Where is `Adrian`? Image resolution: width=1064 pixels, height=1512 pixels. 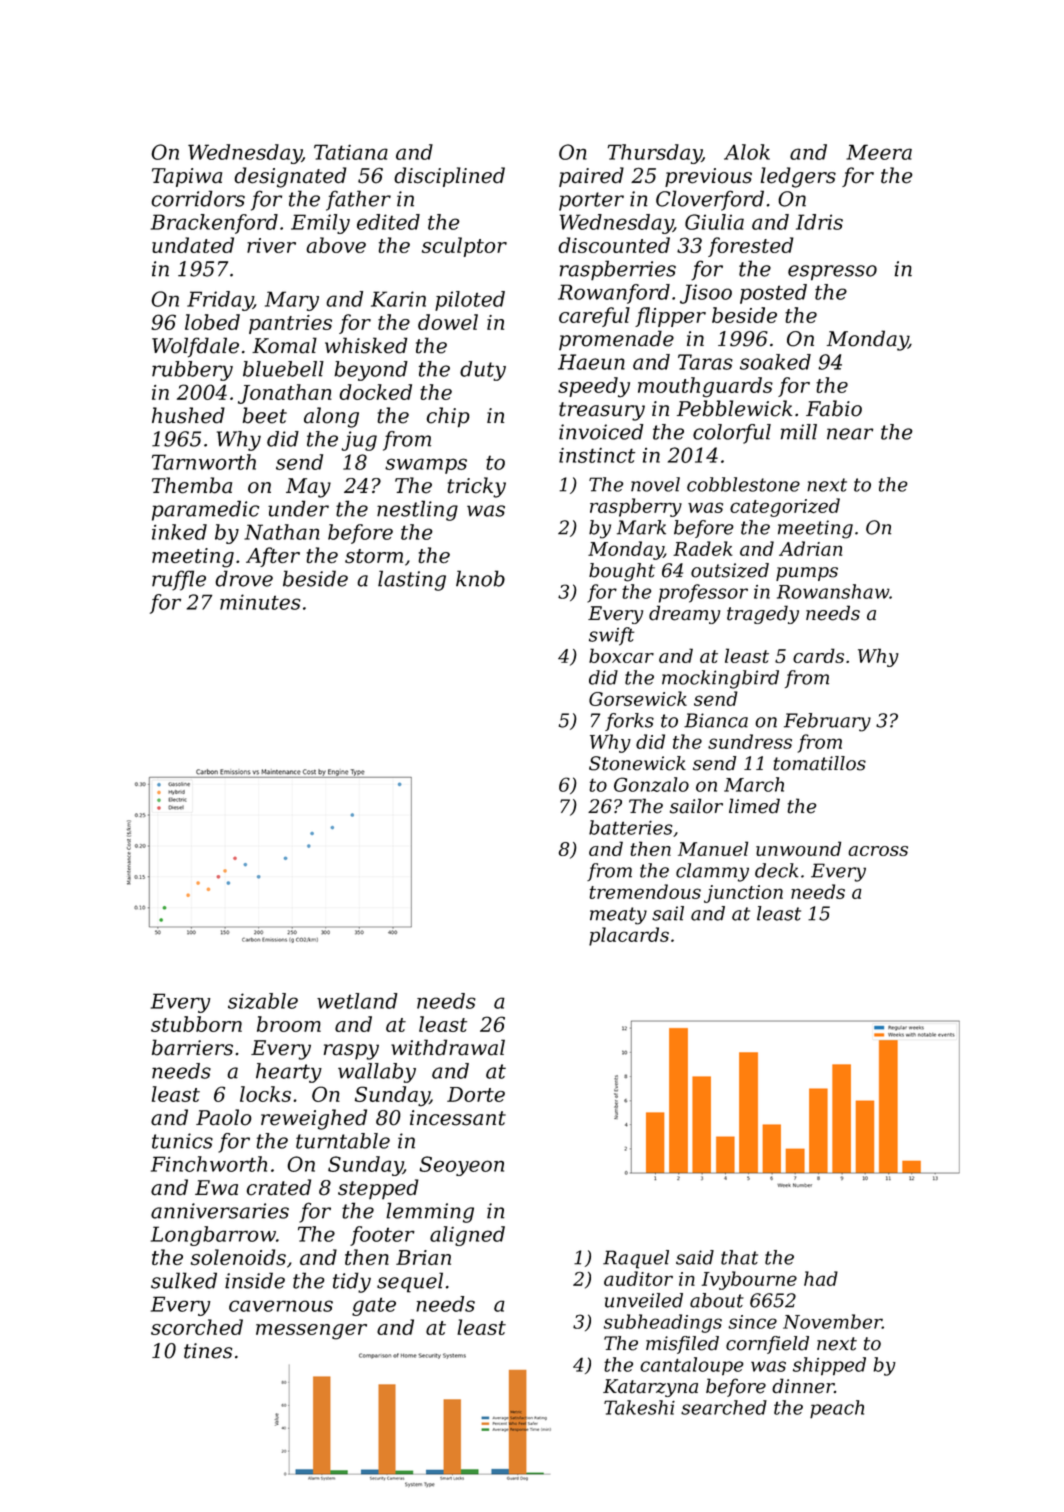 Adrian is located at coordinates (810, 548).
